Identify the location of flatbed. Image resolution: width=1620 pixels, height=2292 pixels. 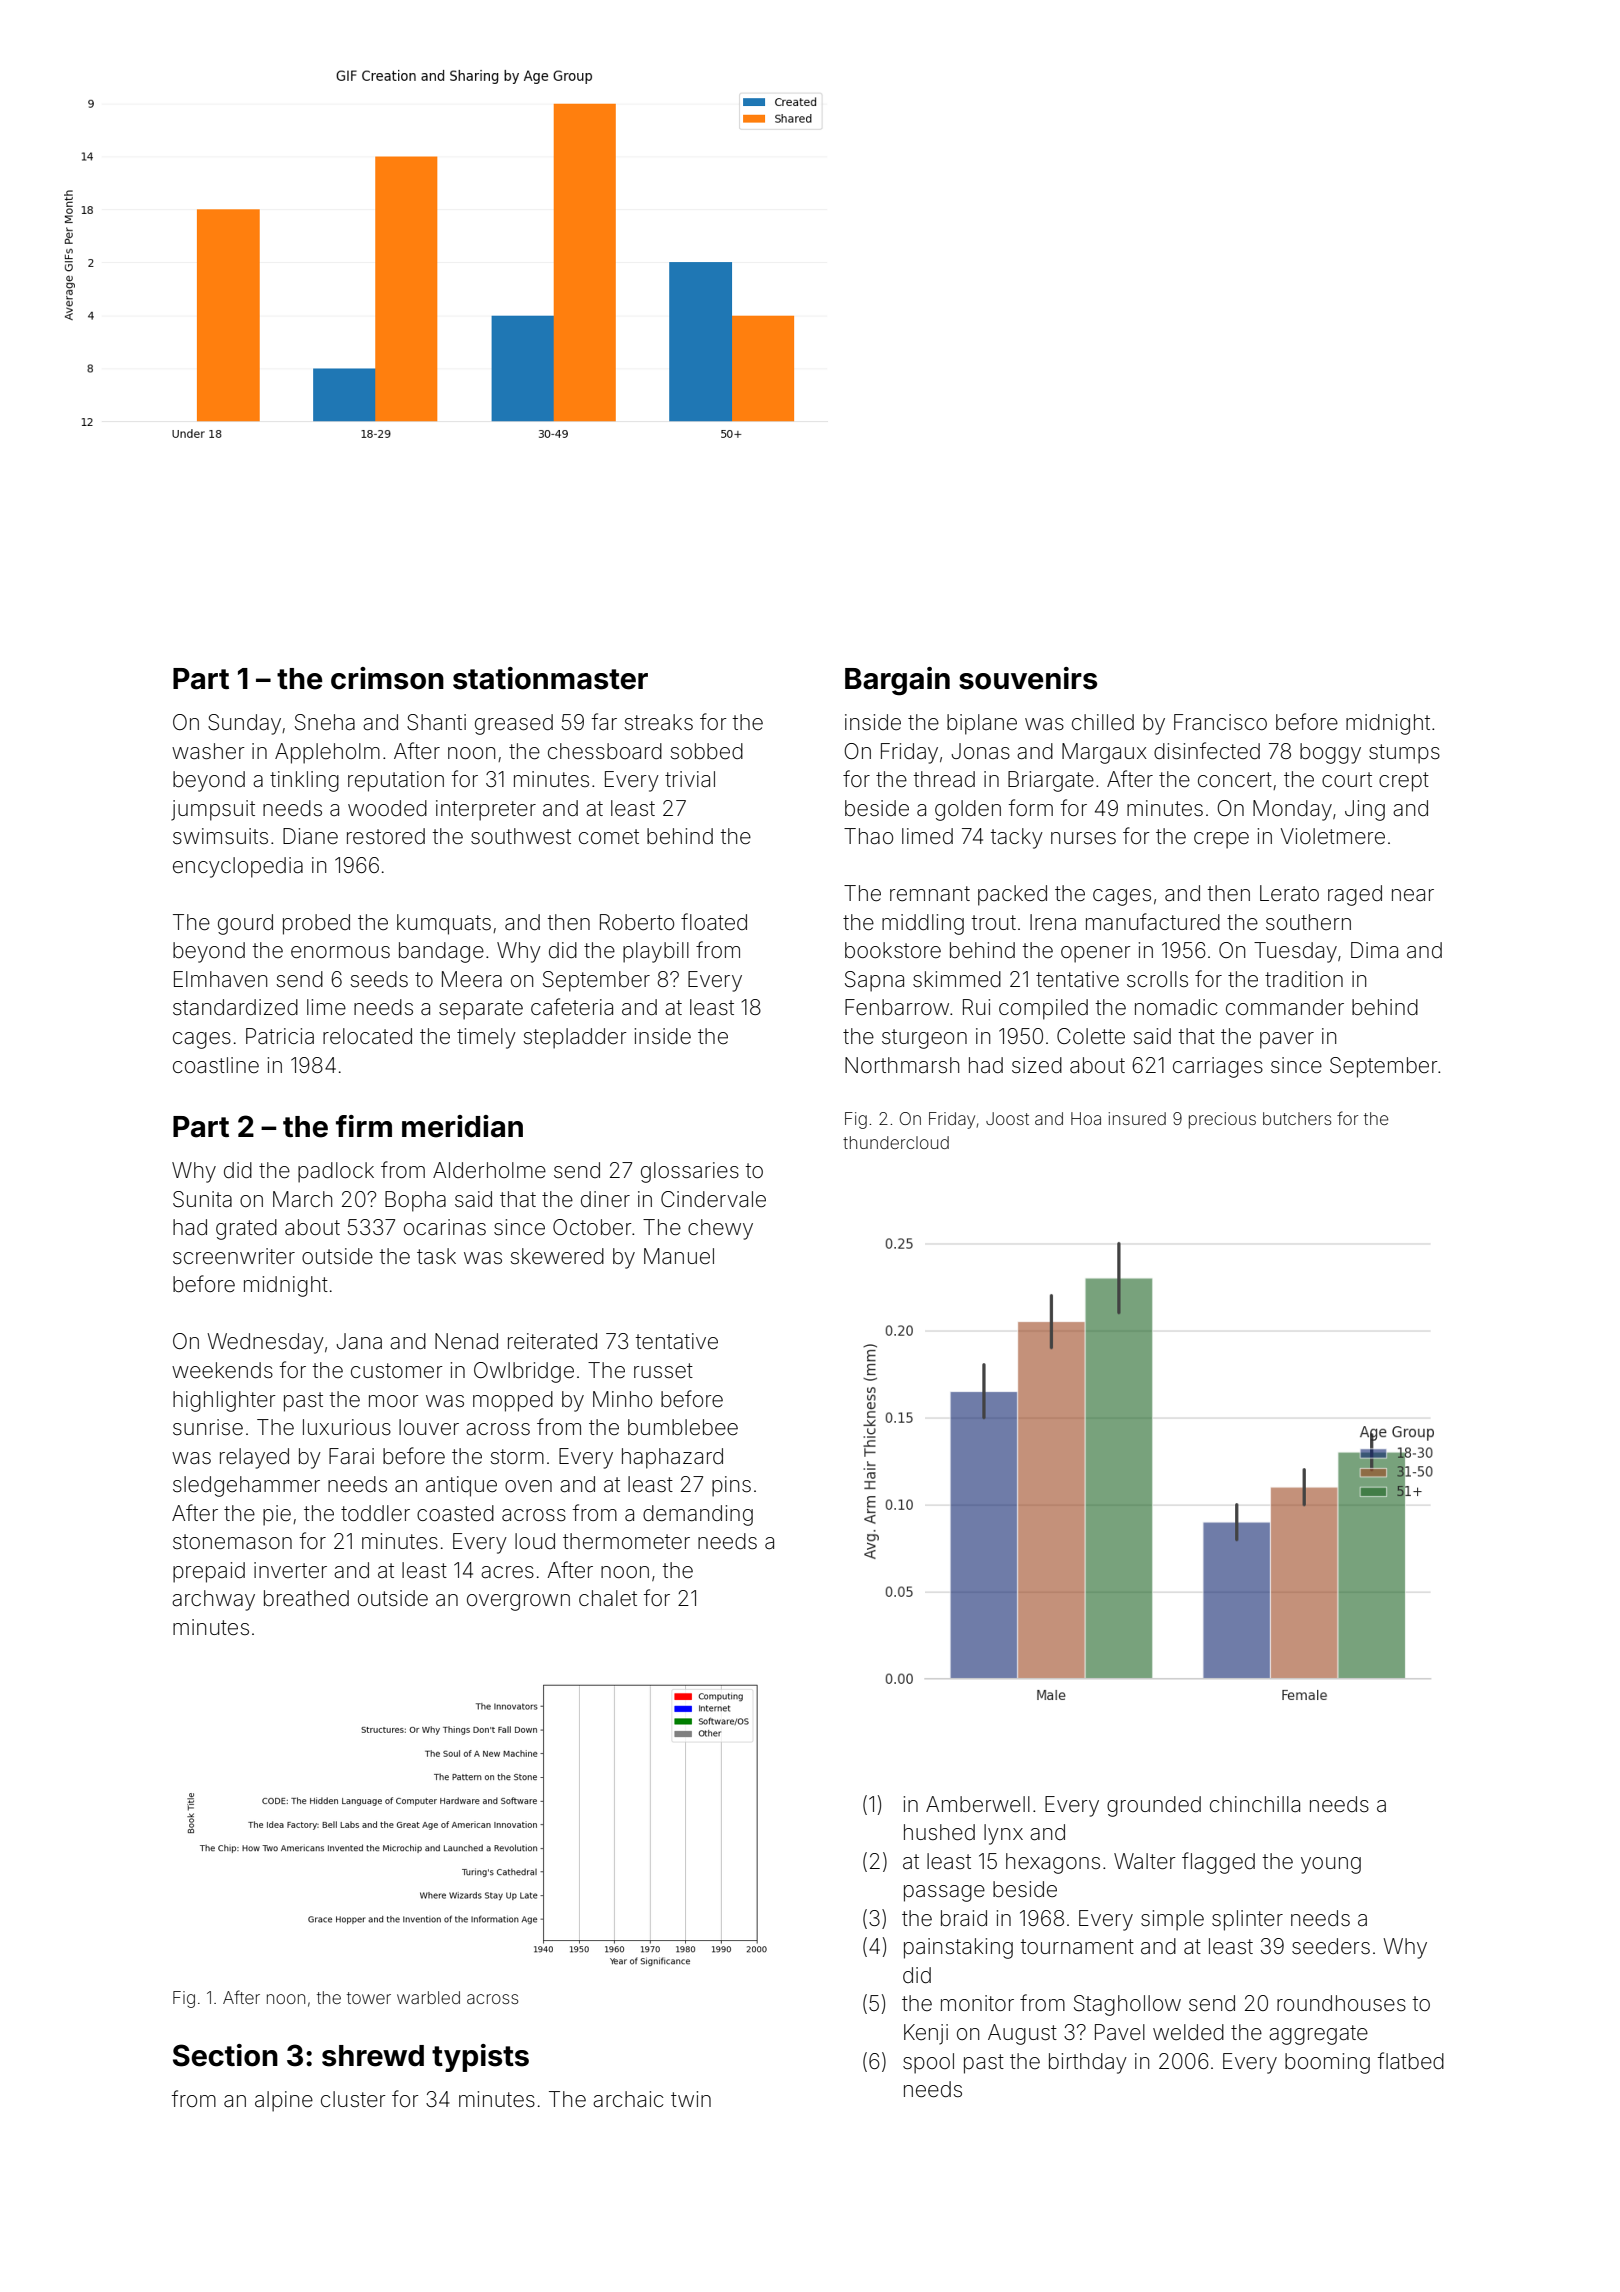
(1411, 2061).
